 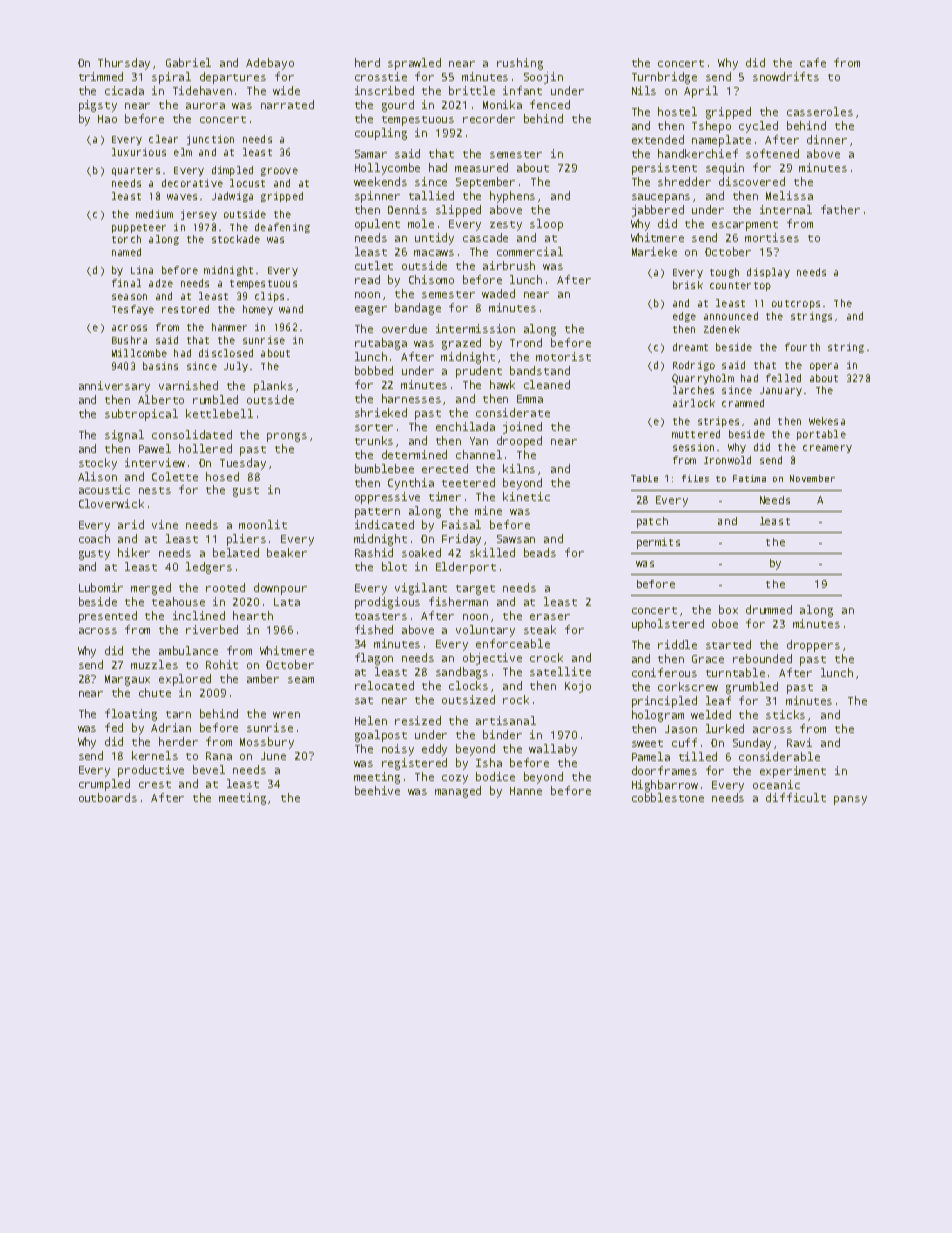 What do you see at coordinates (461, 540) in the screenshot?
I see `Friday` at bounding box center [461, 540].
